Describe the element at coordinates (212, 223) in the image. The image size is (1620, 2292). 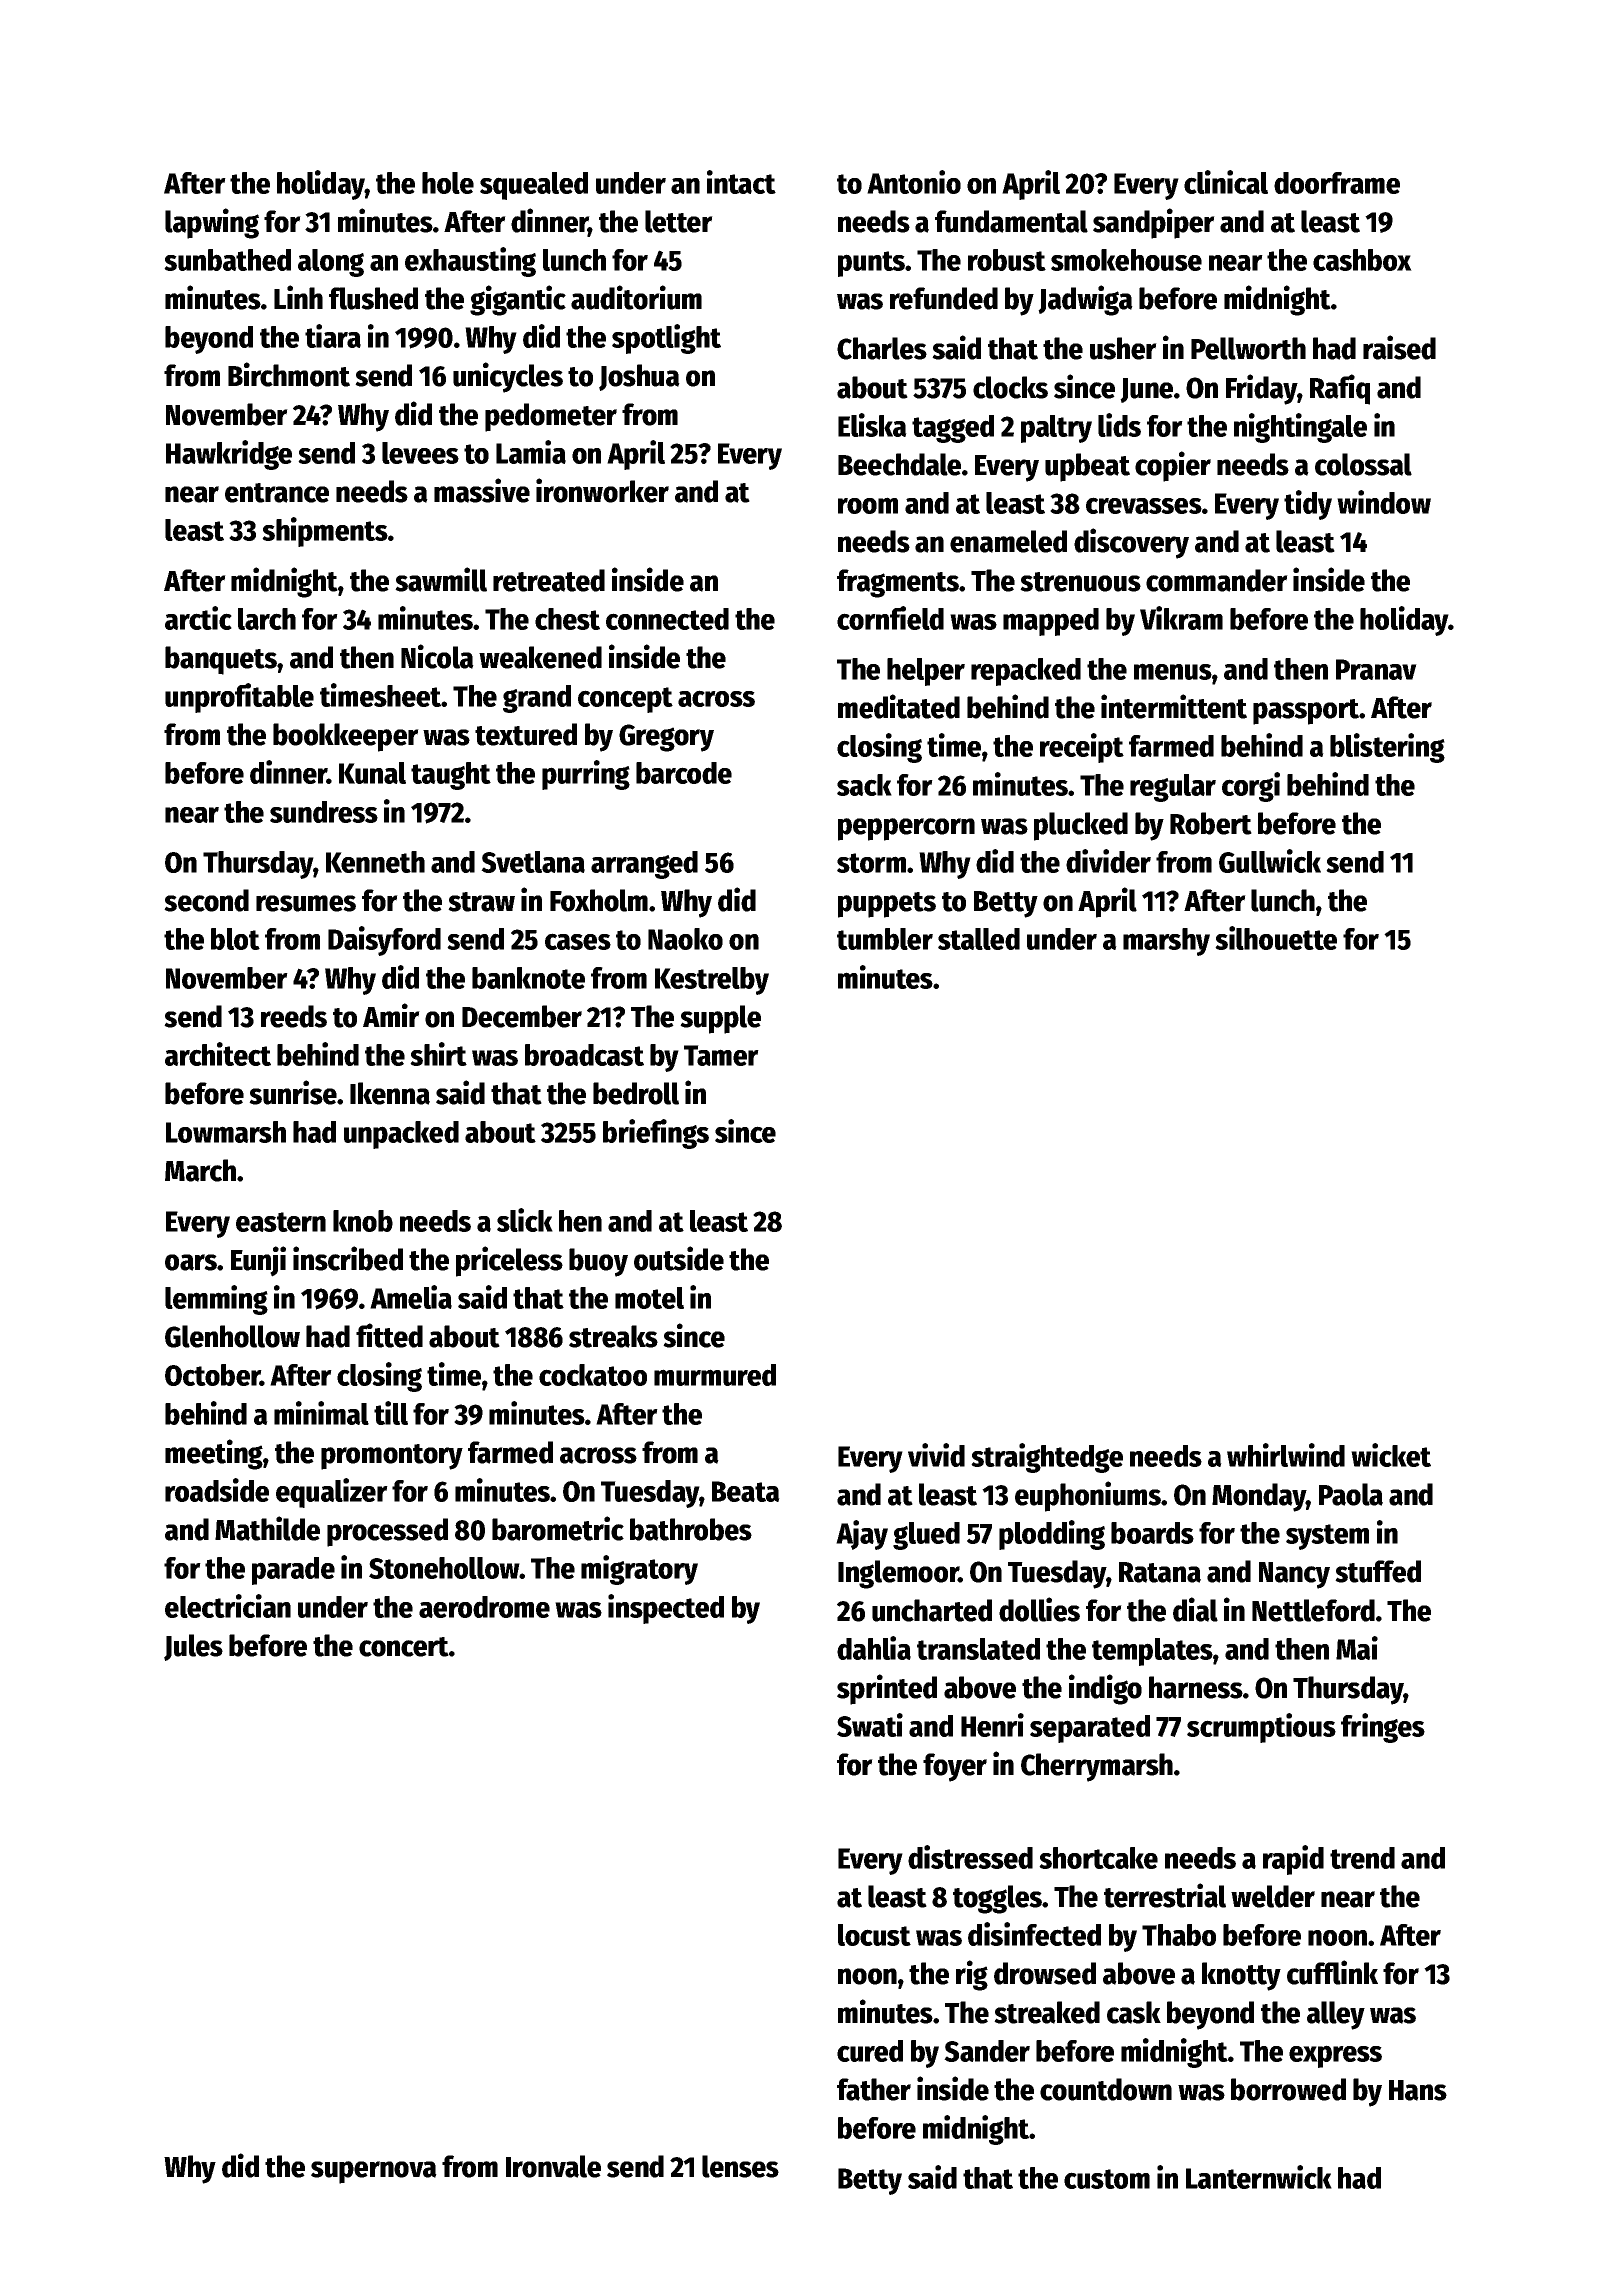
I see `lapwing` at that location.
